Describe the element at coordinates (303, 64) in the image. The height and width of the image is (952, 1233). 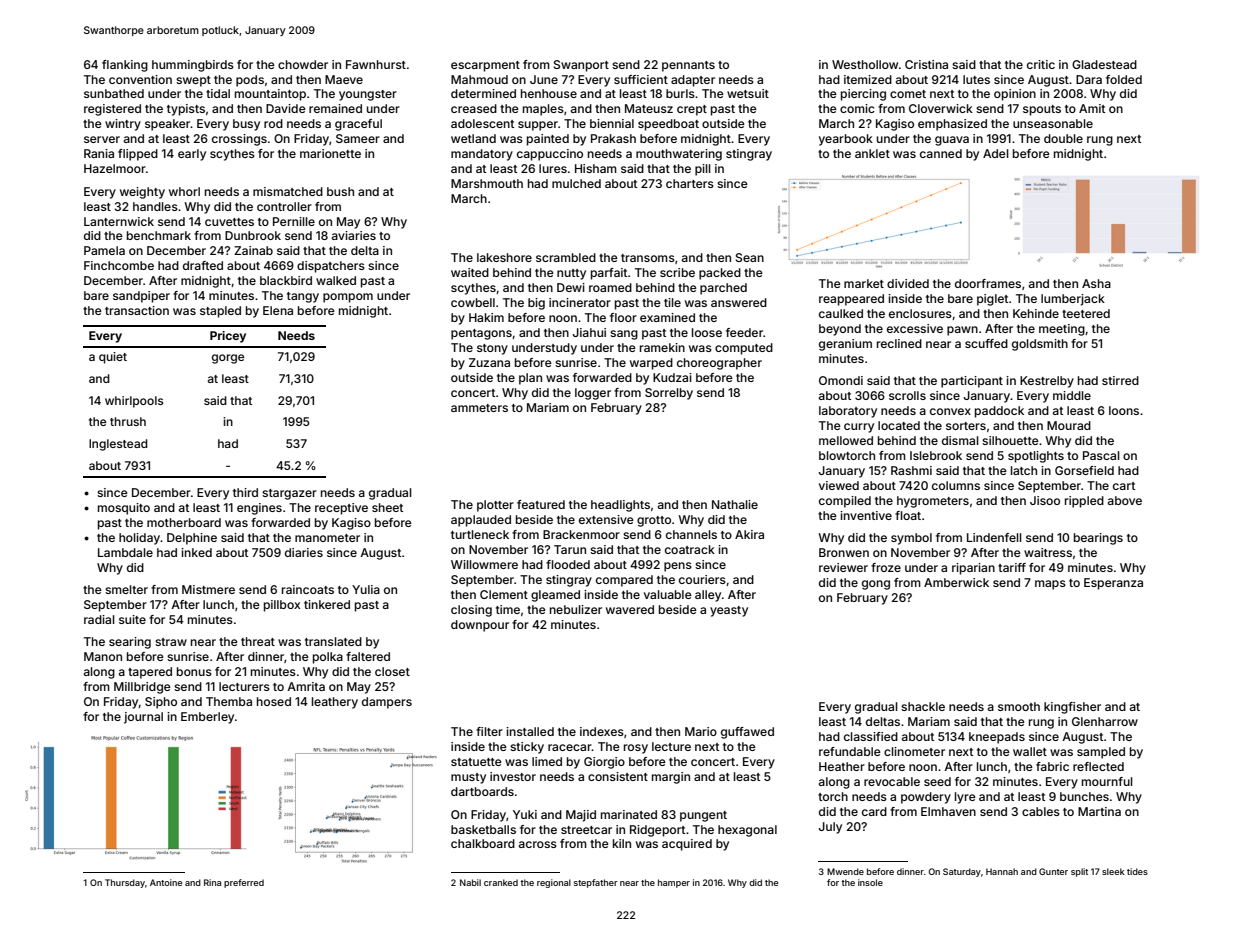
I see `chowder` at that location.
